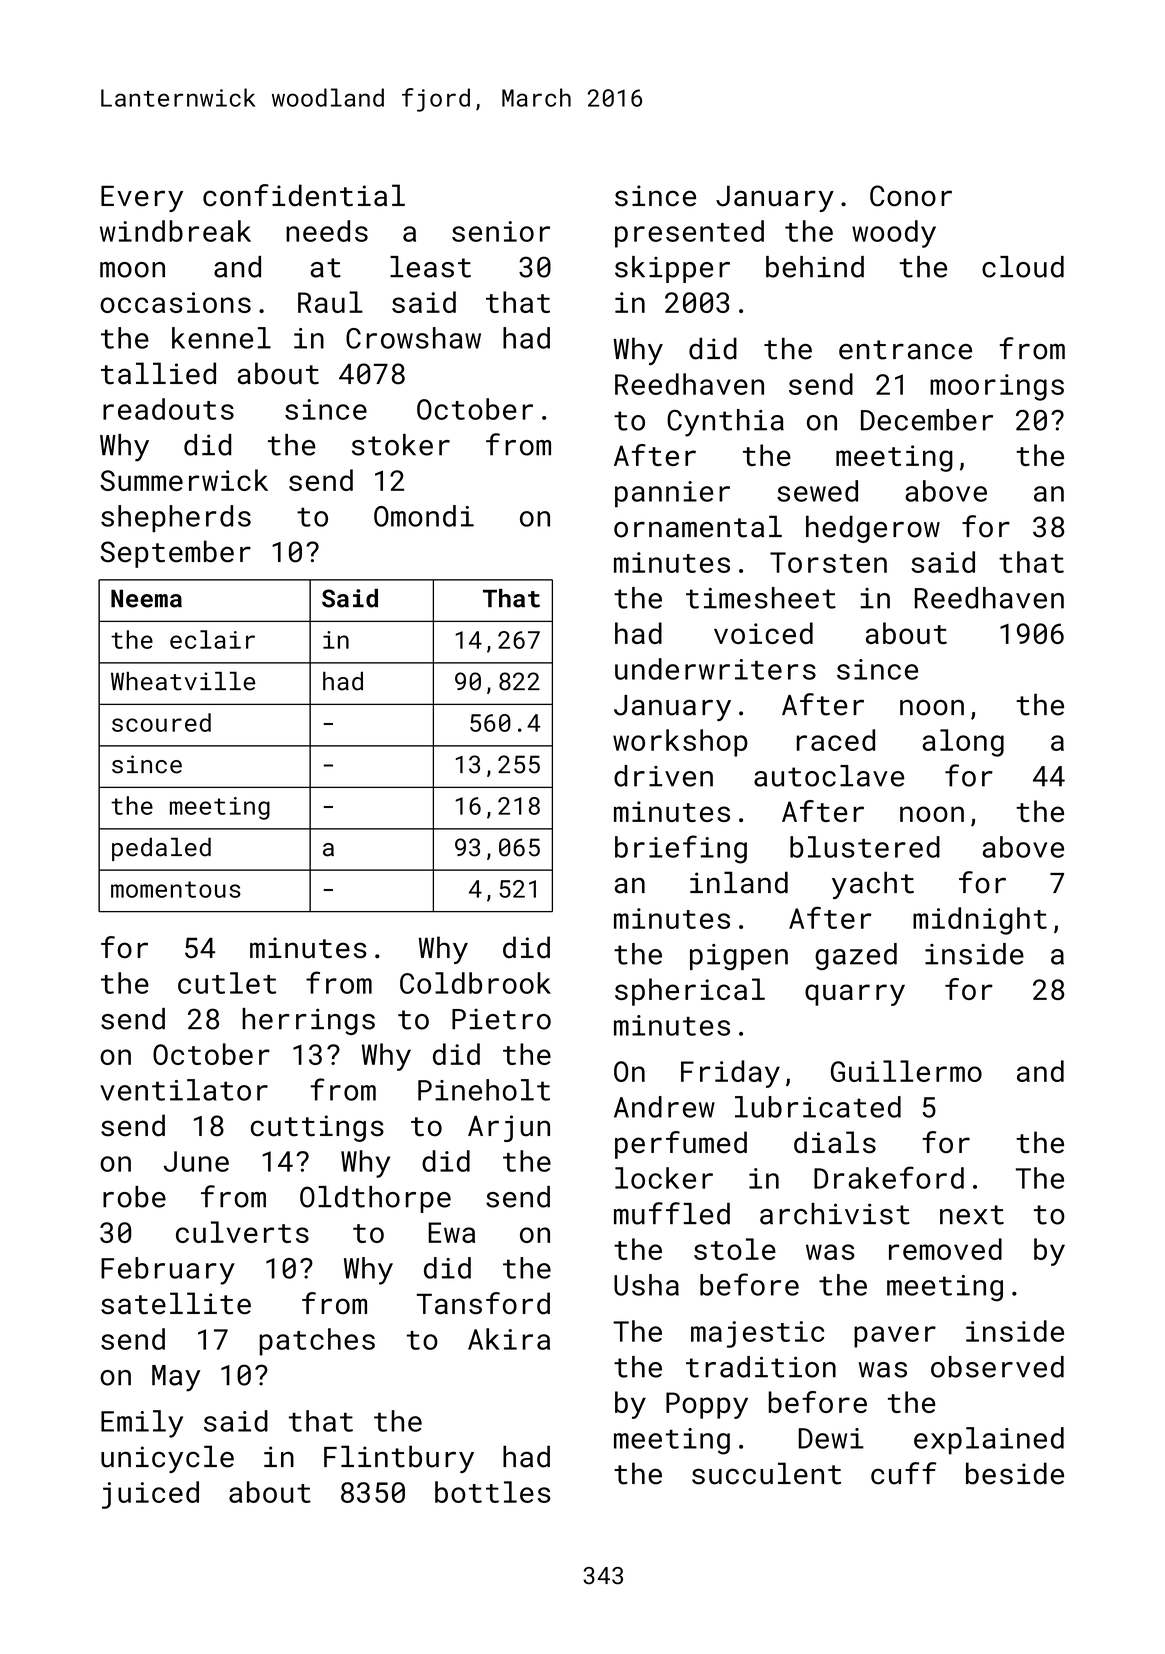  What do you see at coordinates (715, 669) in the page?
I see `underwriters` at bounding box center [715, 669].
